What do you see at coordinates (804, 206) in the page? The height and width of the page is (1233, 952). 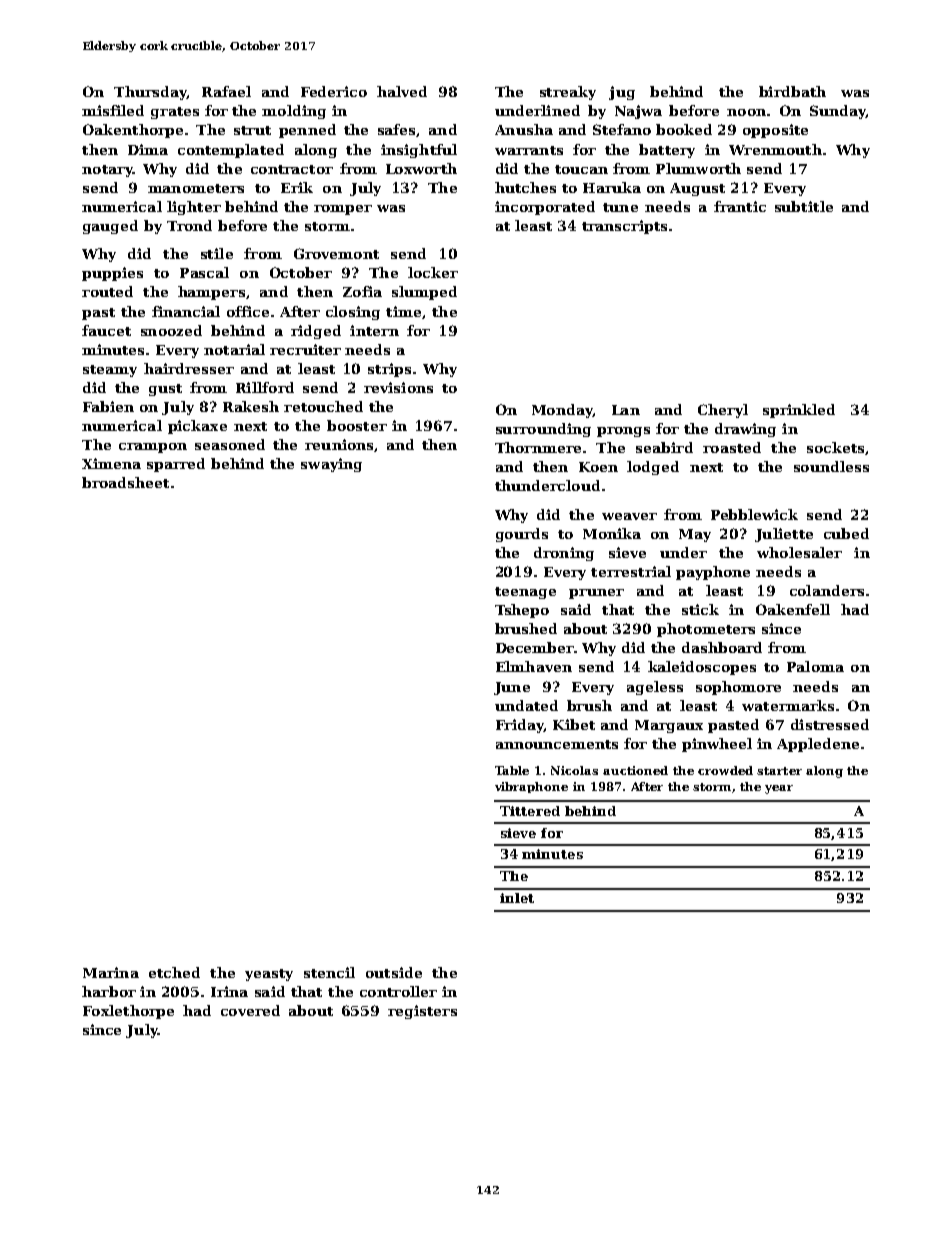 I see `subtitle` at bounding box center [804, 206].
